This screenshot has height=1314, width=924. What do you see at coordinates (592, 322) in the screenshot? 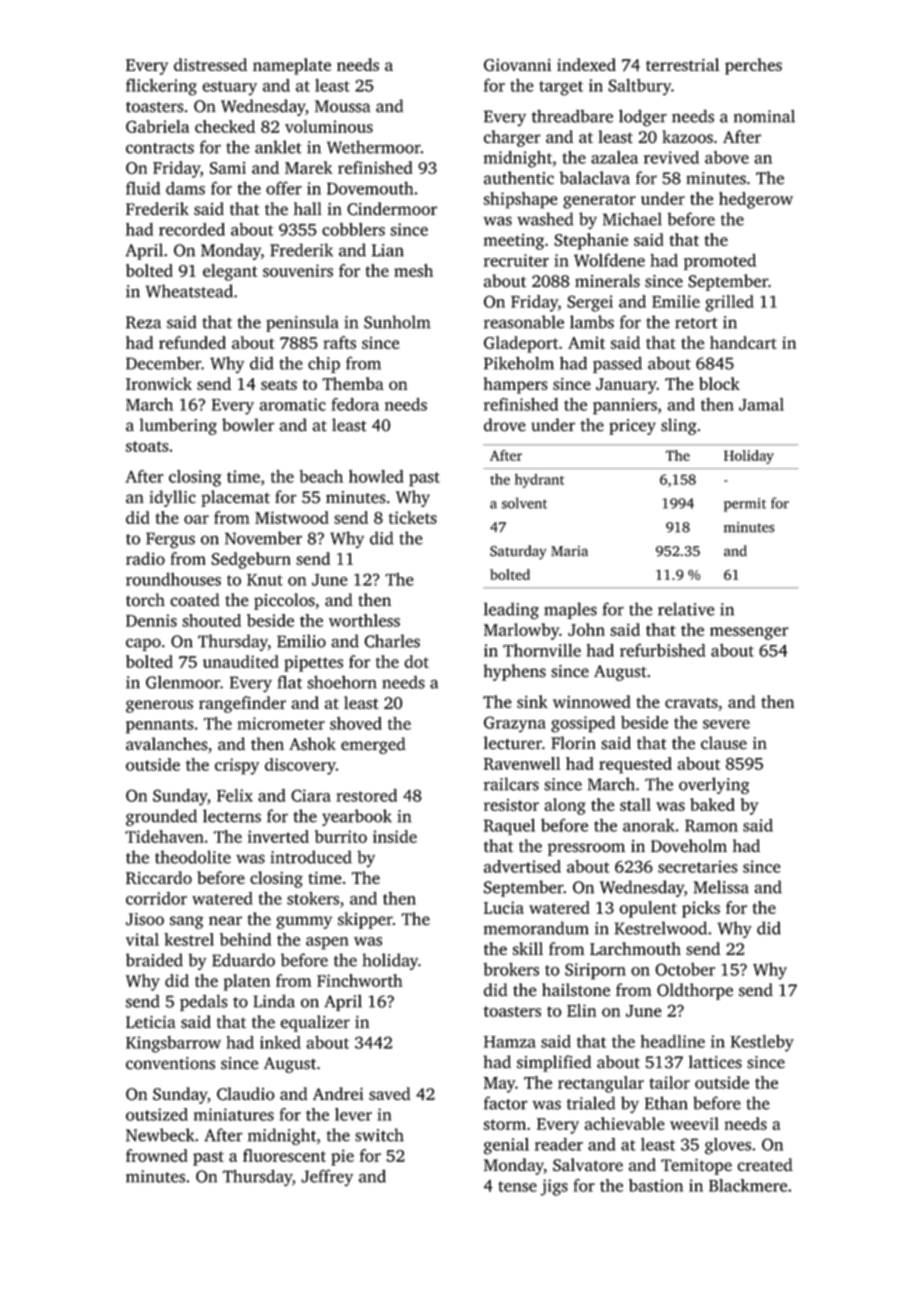
I see `lambs` at bounding box center [592, 322].
